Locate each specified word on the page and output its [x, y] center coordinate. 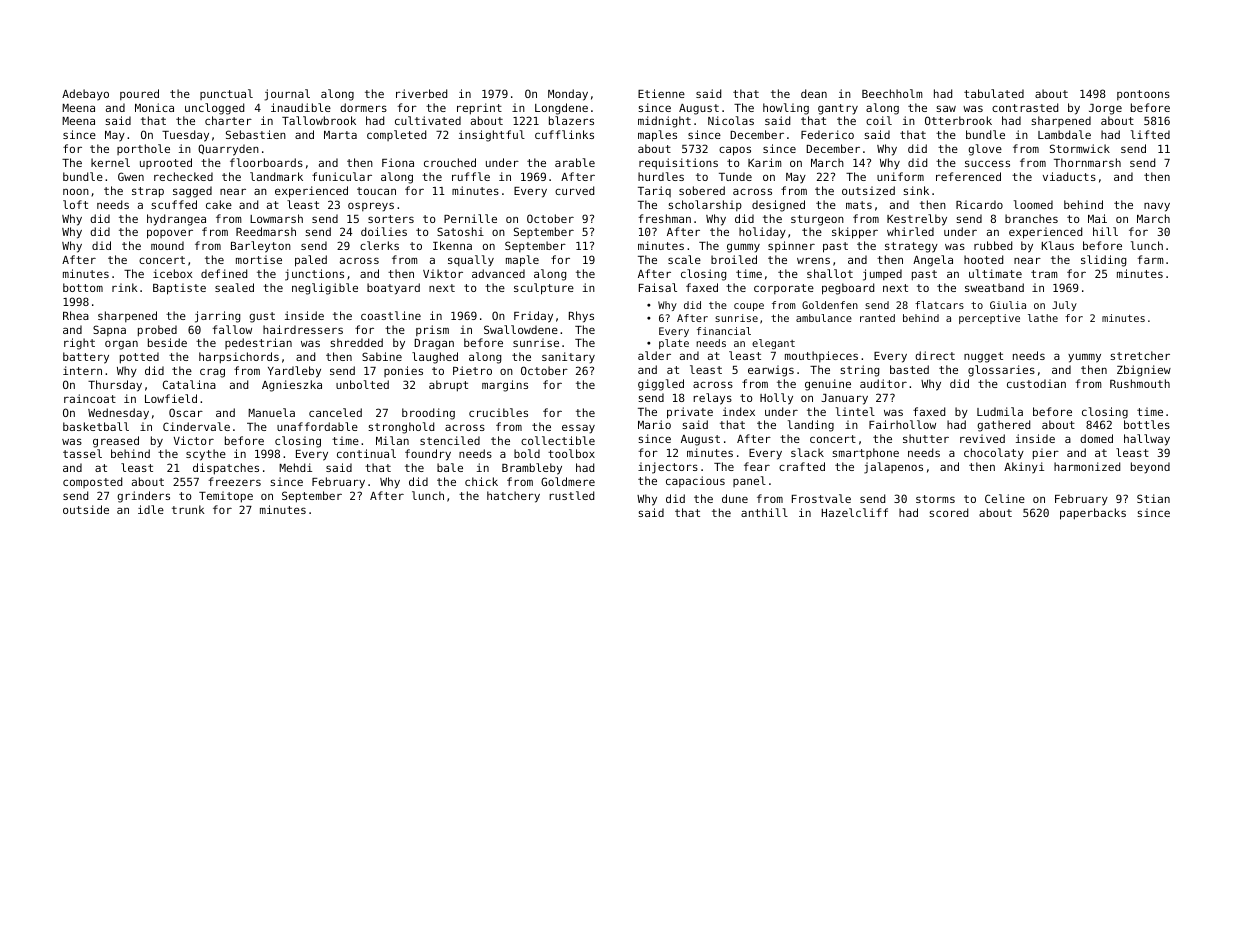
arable [575, 162]
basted [909, 369]
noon [76, 191]
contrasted [1025, 107]
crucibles [498, 412]
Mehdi [295, 467]
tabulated [994, 93]
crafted [802, 466]
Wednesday [118, 414]
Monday [568, 95]
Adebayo [85, 95]
